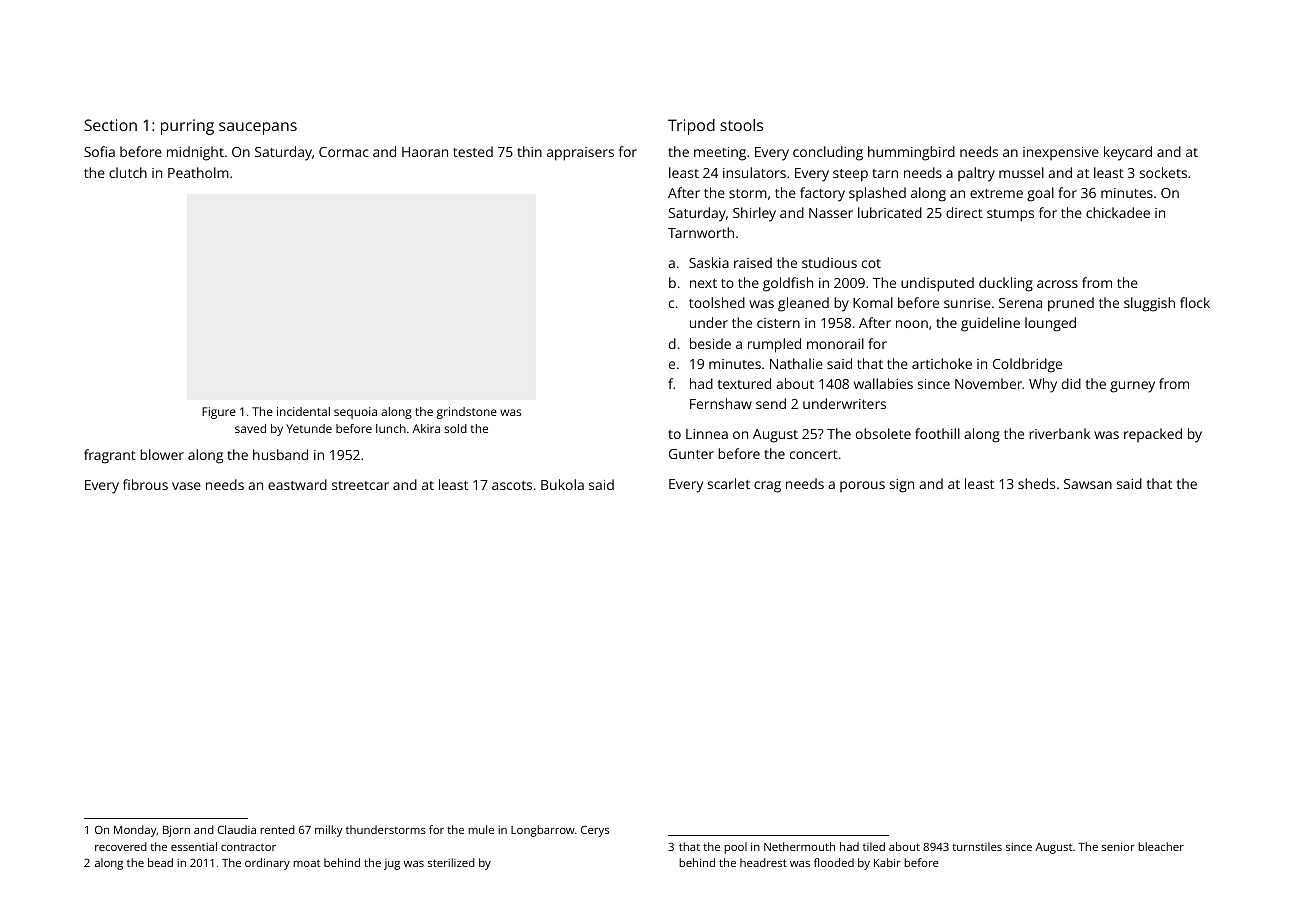 Image resolution: width=1308 pixels, height=924 pixels. What do you see at coordinates (1050, 324) in the image?
I see `lounged` at bounding box center [1050, 324].
